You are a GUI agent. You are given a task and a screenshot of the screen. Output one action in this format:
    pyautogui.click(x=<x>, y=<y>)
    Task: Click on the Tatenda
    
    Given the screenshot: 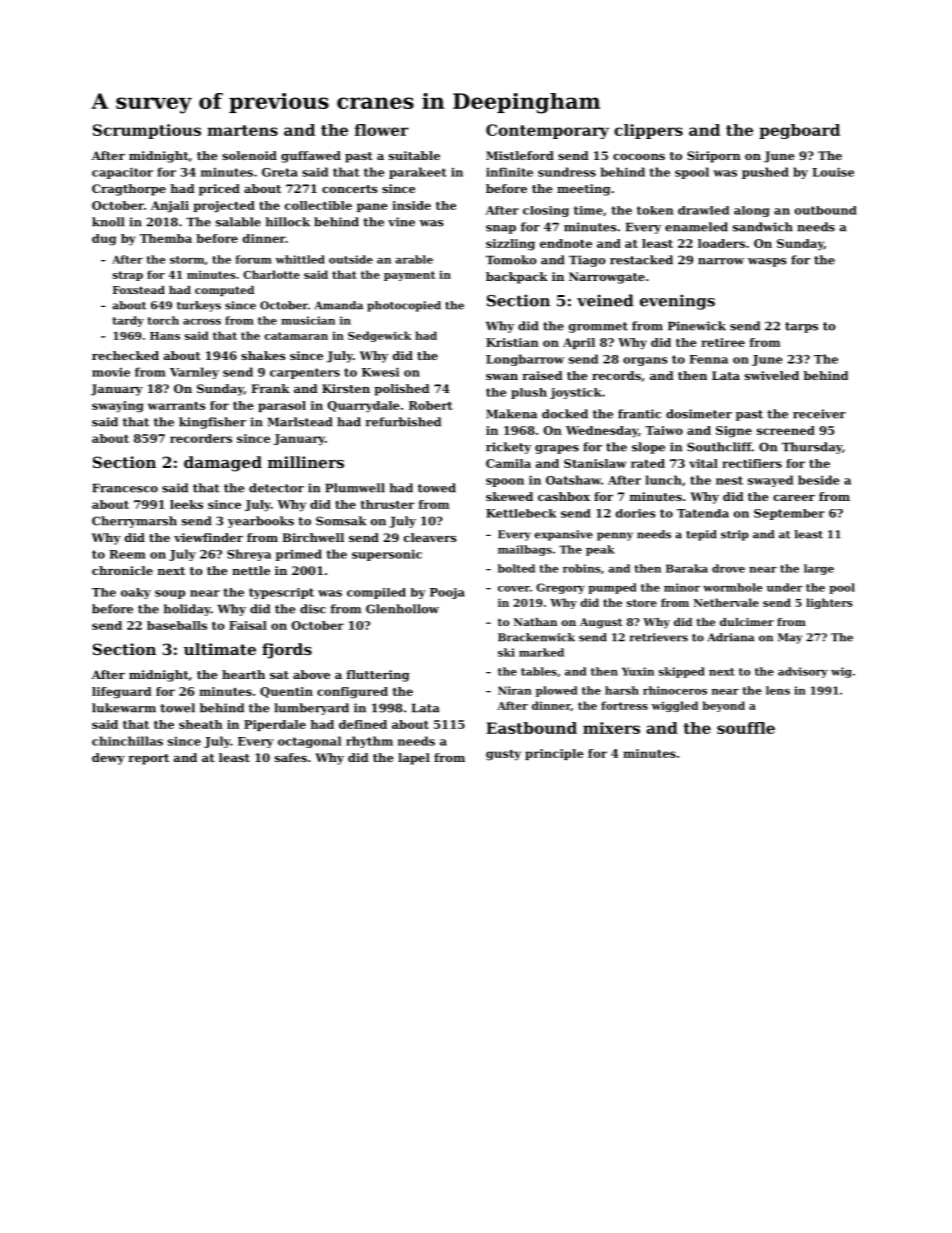 What is the action you would take?
    pyautogui.click(x=703, y=513)
